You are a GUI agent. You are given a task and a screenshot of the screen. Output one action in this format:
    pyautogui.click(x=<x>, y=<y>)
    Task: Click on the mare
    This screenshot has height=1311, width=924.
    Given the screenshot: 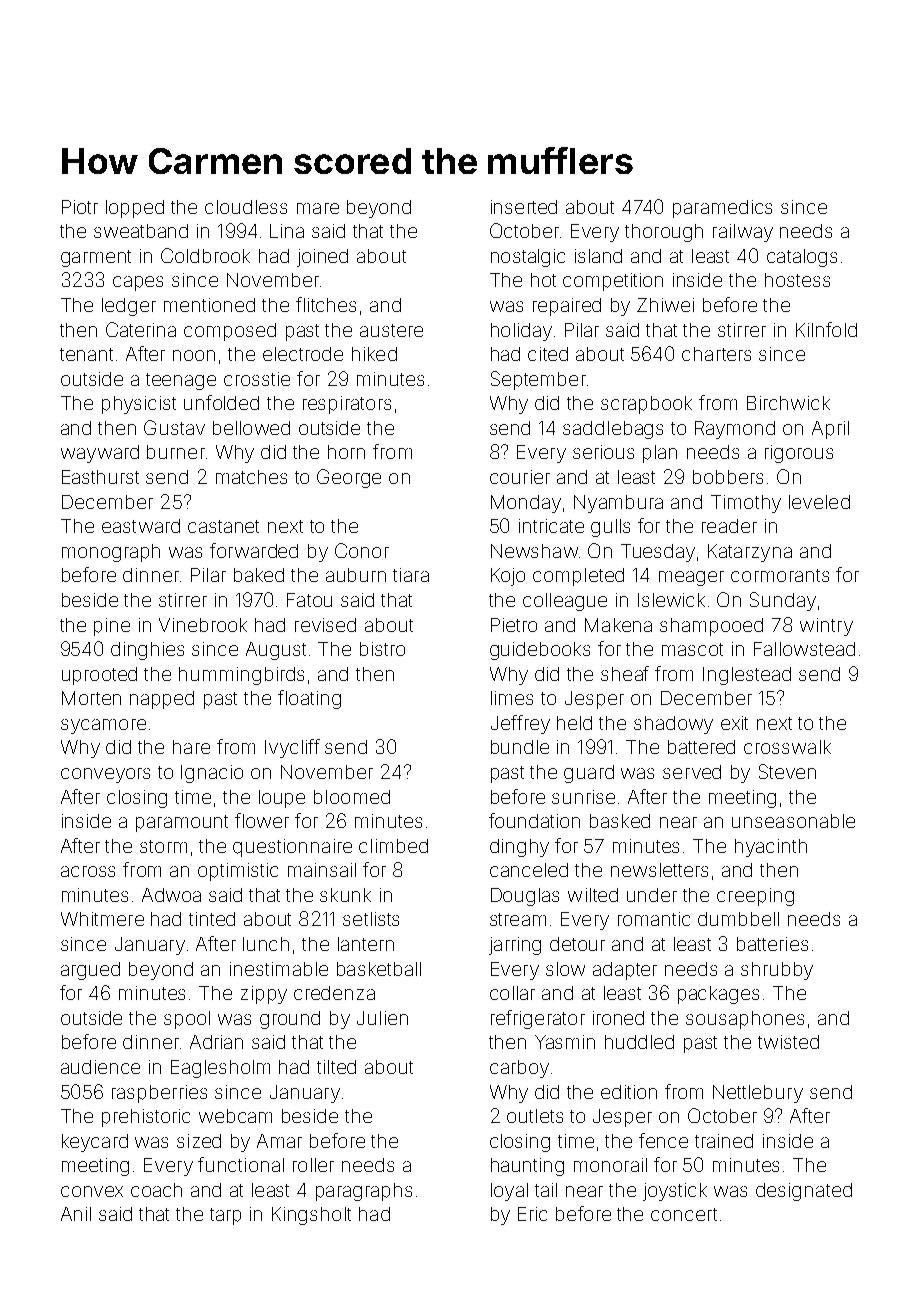 What is the action you would take?
    pyautogui.click(x=318, y=208)
